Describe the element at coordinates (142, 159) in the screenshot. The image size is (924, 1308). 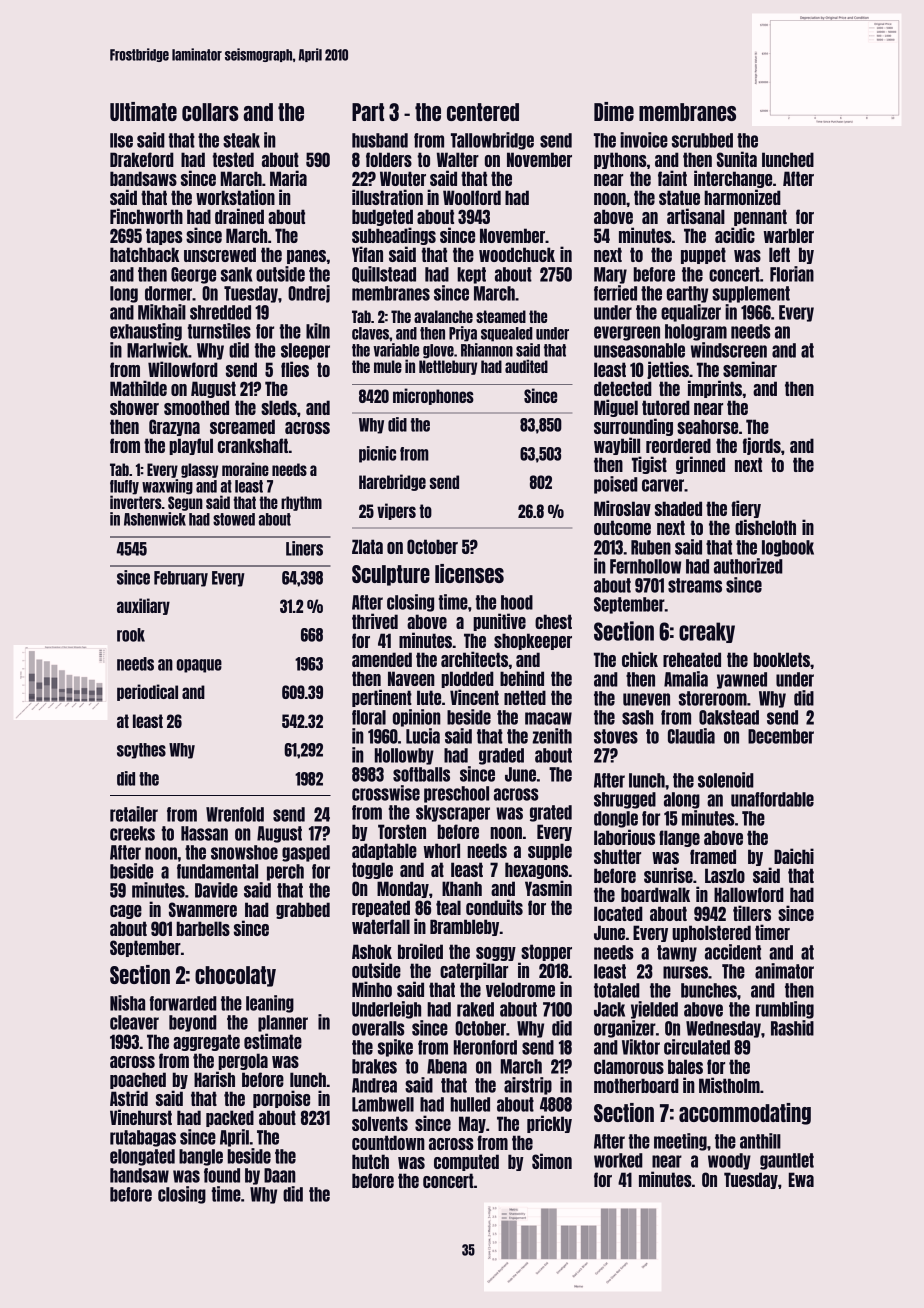
I see `Drakeford` at that location.
